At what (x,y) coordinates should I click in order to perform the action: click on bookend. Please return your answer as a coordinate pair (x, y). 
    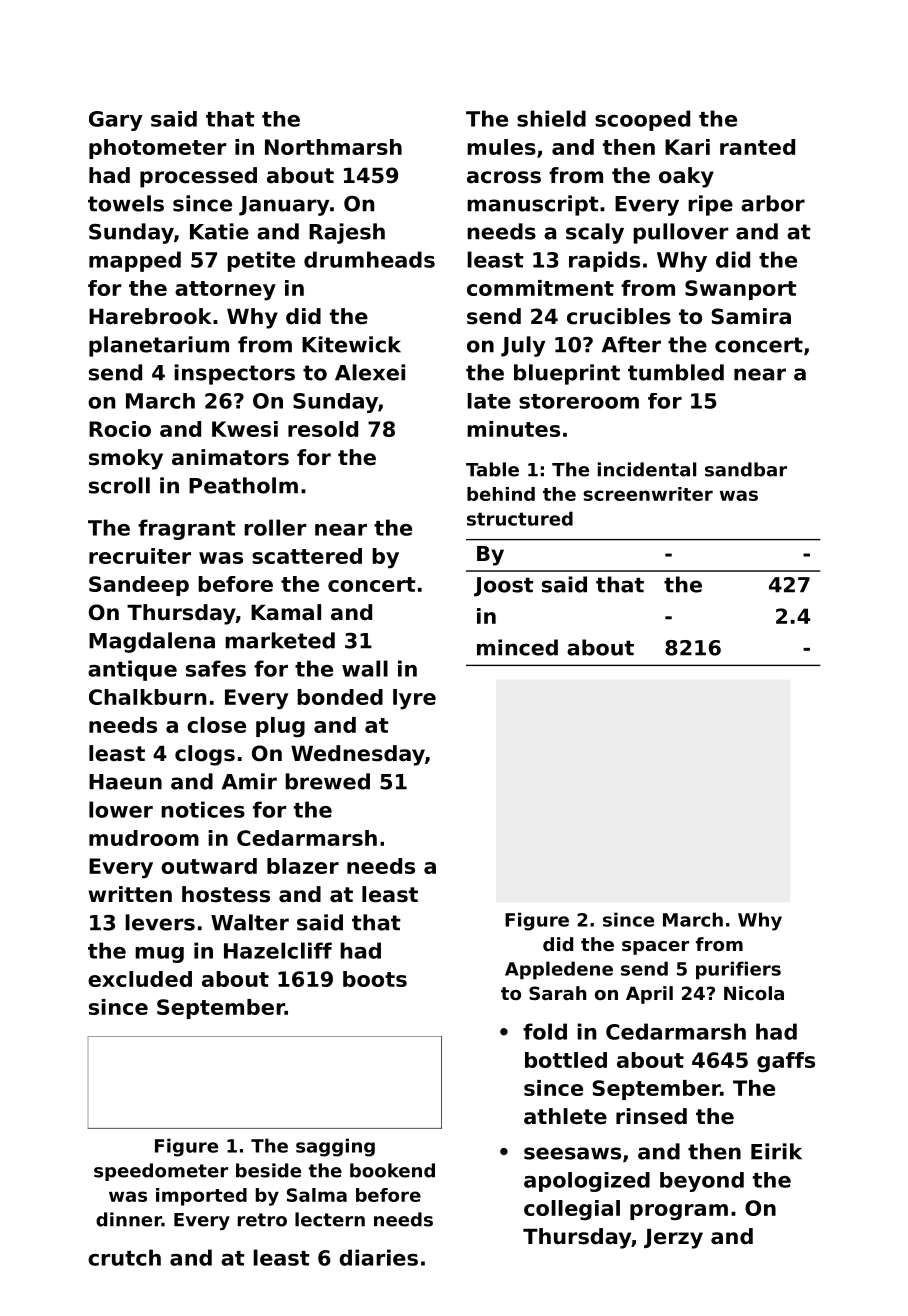
    Looking at the image, I should click on (392, 1170).
